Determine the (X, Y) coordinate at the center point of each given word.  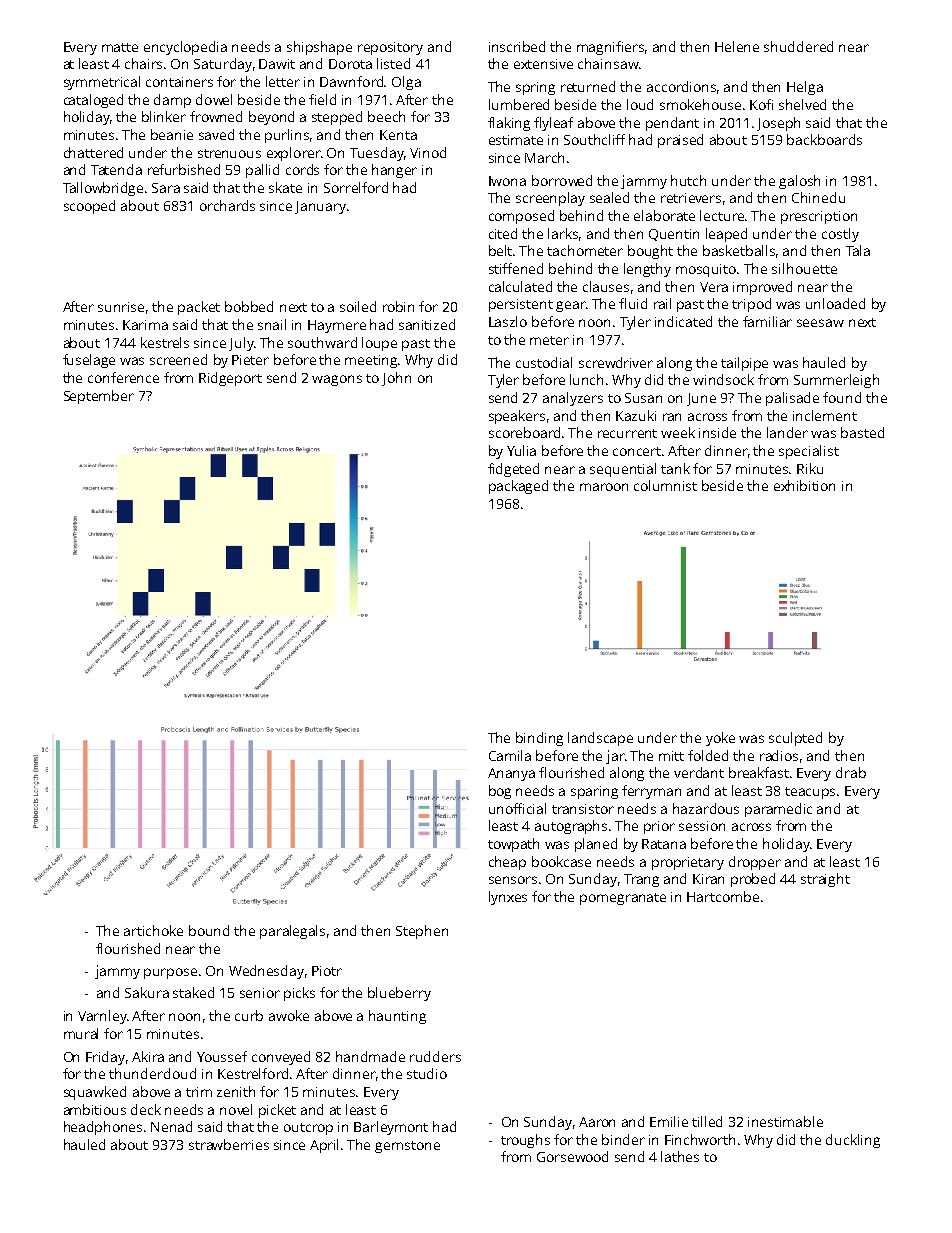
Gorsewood (572, 1156)
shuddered (798, 46)
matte (120, 47)
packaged (518, 487)
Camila (510, 755)
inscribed (517, 46)
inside (717, 432)
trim (199, 1092)
